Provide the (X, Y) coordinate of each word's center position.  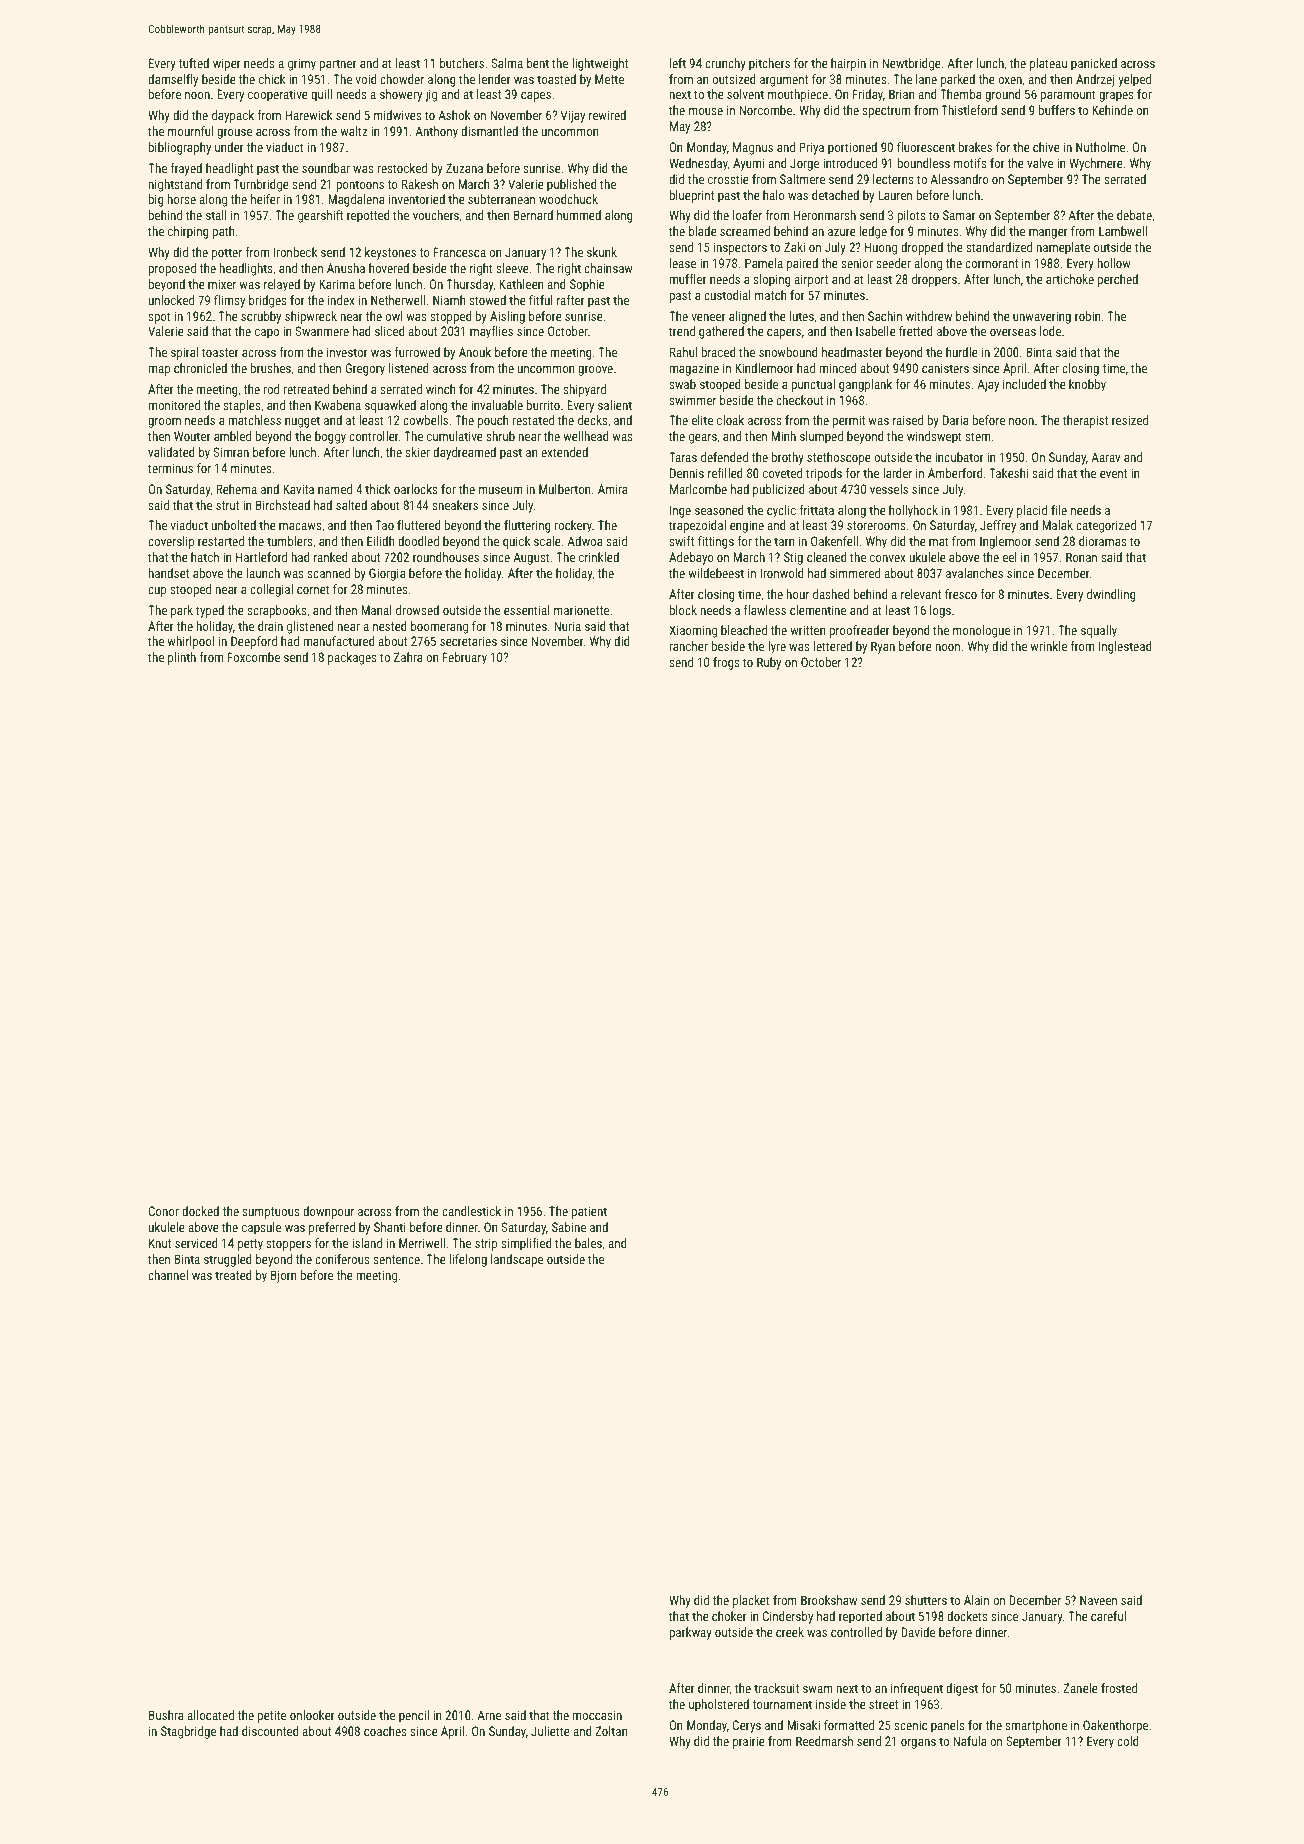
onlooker (312, 1715)
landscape (517, 1260)
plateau (1048, 64)
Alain (976, 1600)
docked (200, 1211)
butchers (462, 63)
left (678, 63)
